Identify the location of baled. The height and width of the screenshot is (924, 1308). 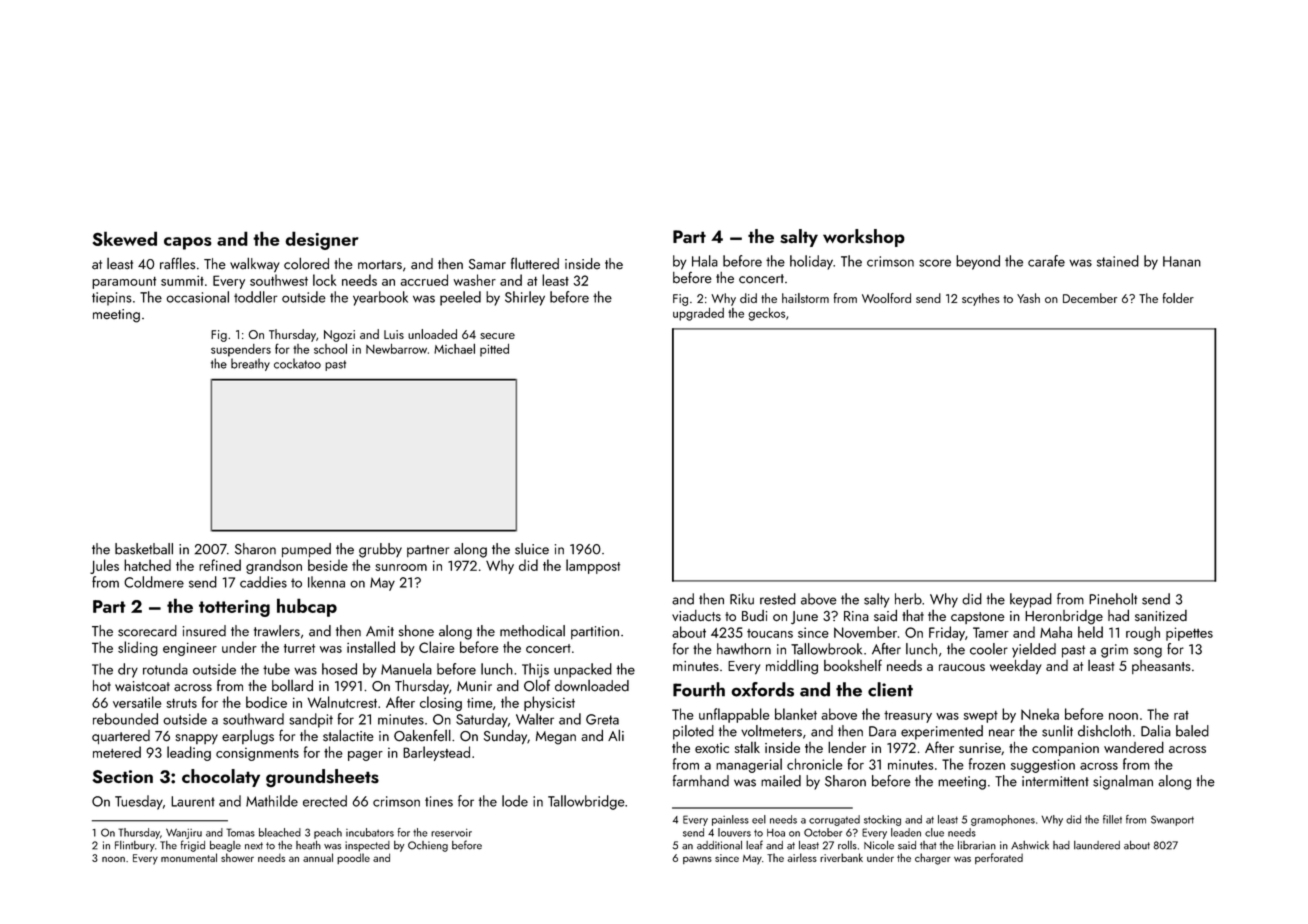
(1192, 731).
